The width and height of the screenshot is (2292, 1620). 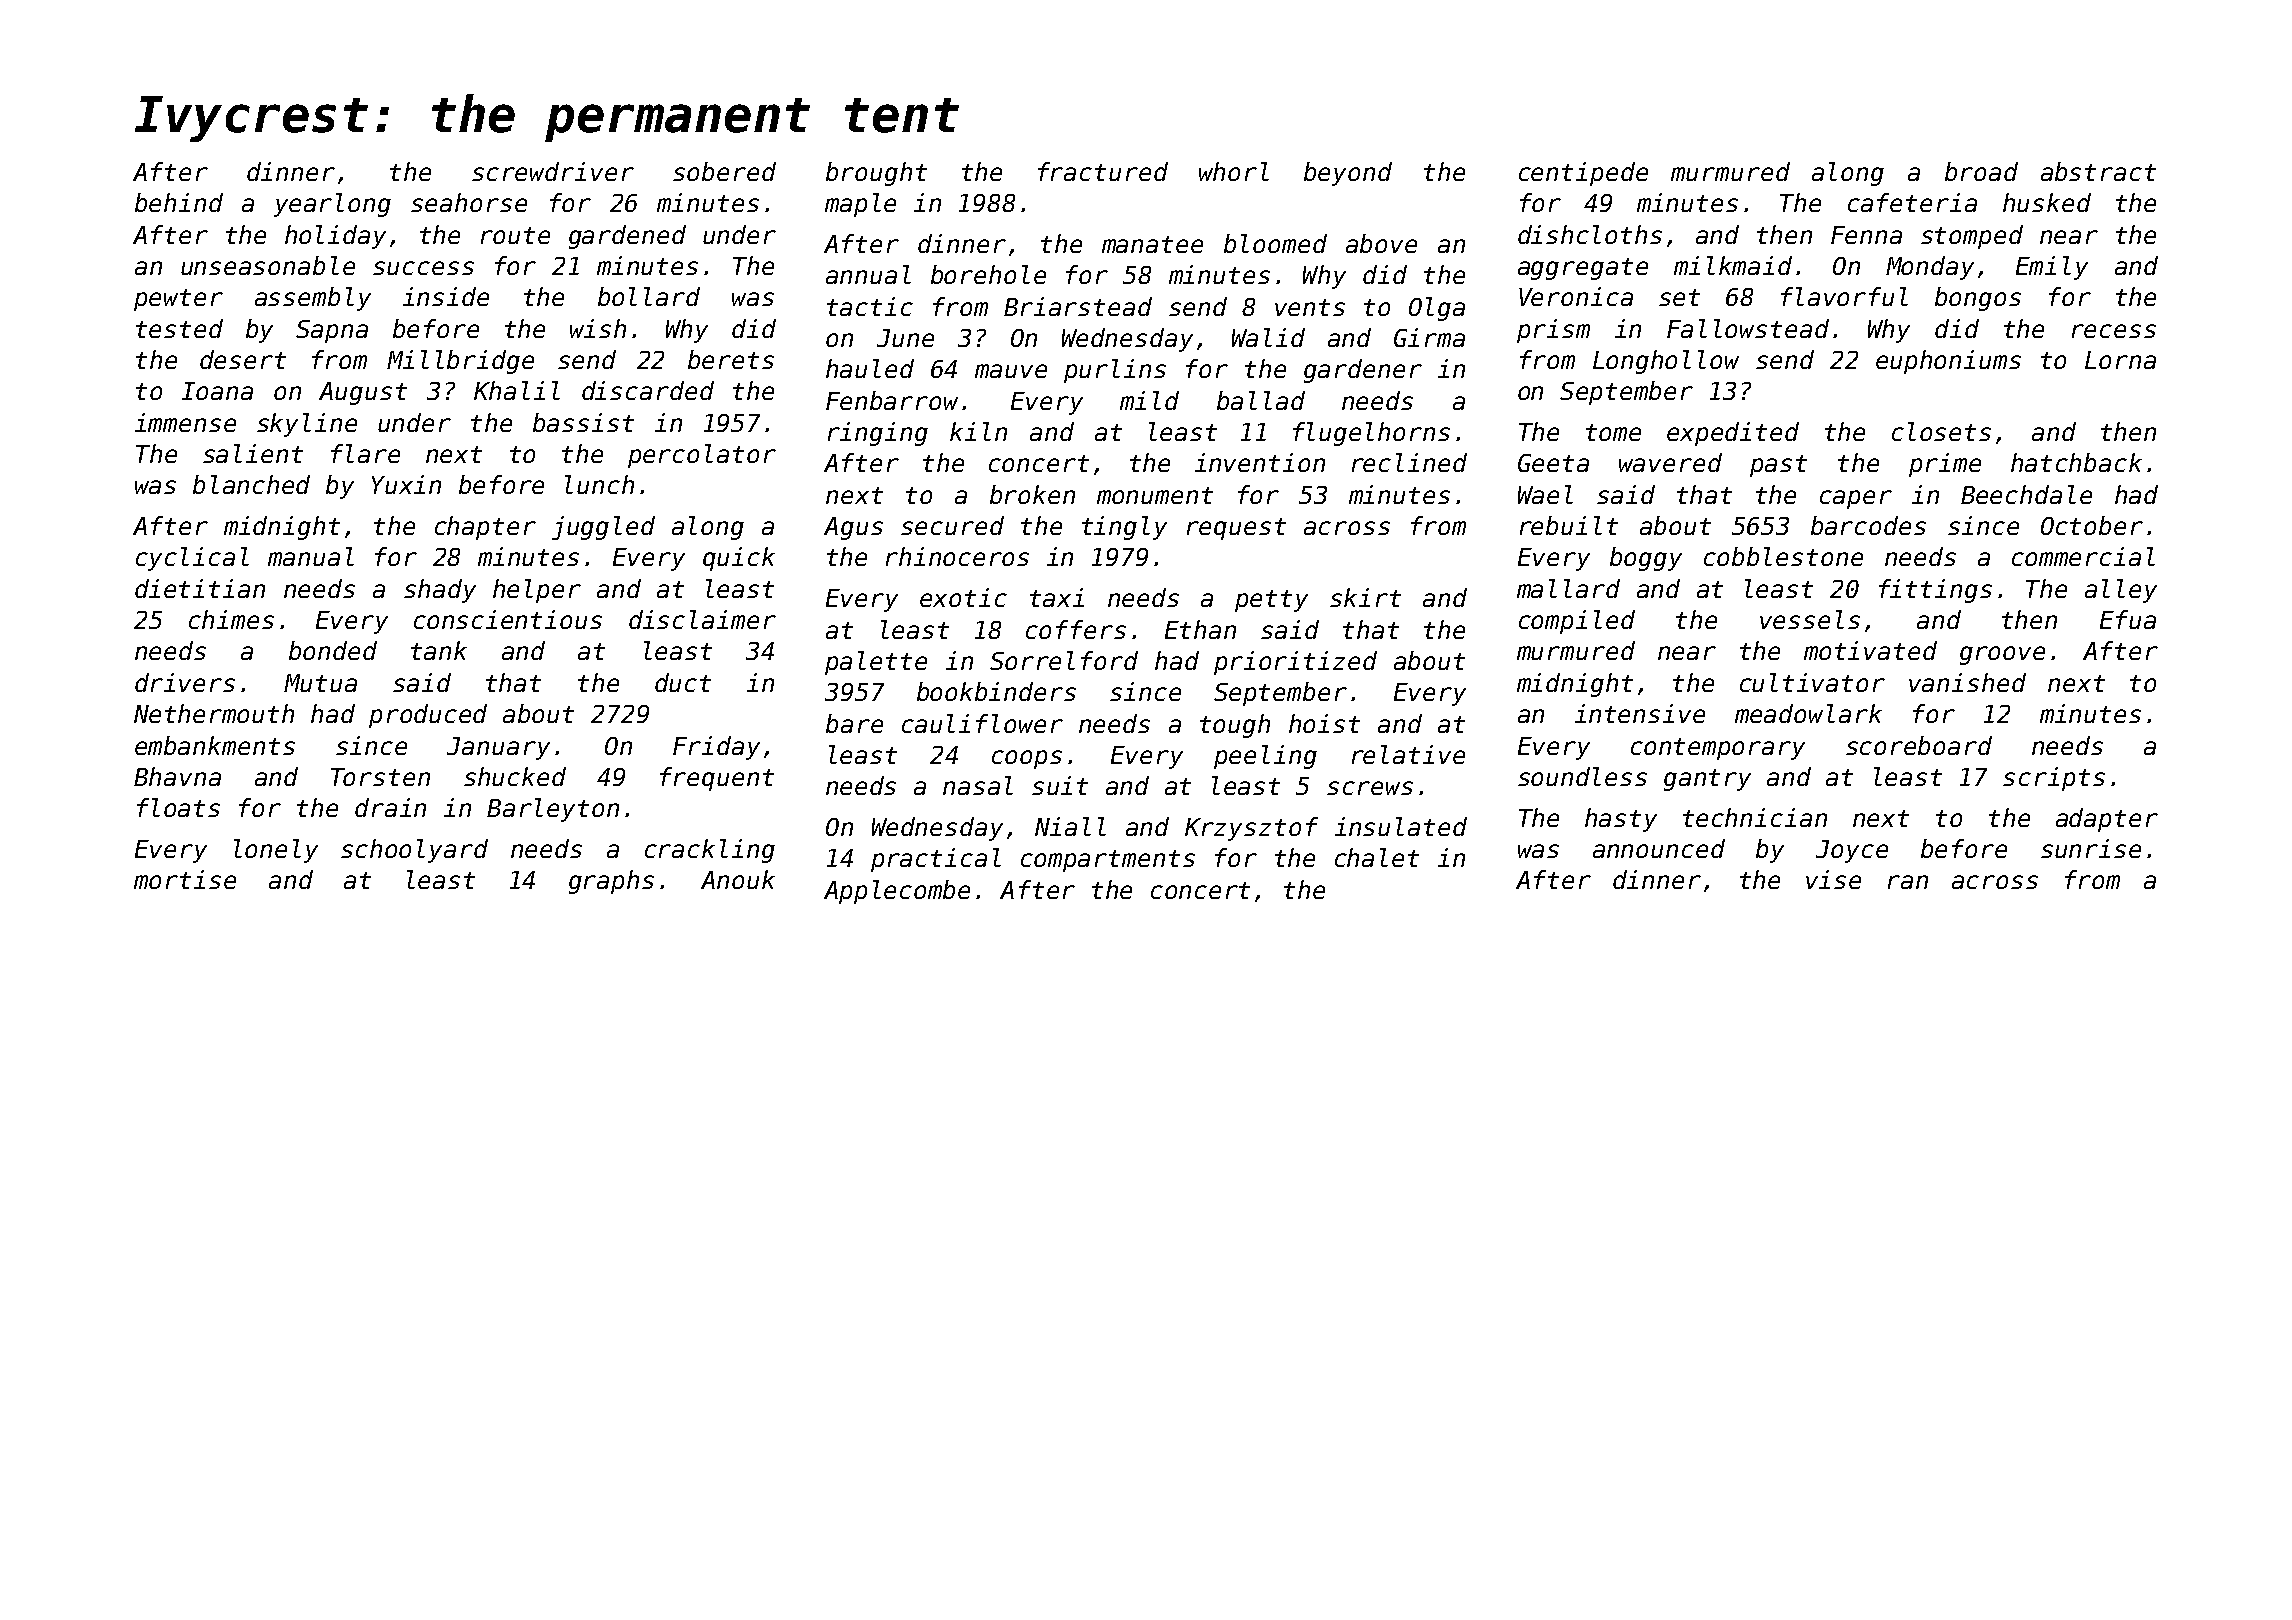 What do you see at coordinates (485, 528) in the screenshot?
I see `chapter` at bounding box center [485, 528].
